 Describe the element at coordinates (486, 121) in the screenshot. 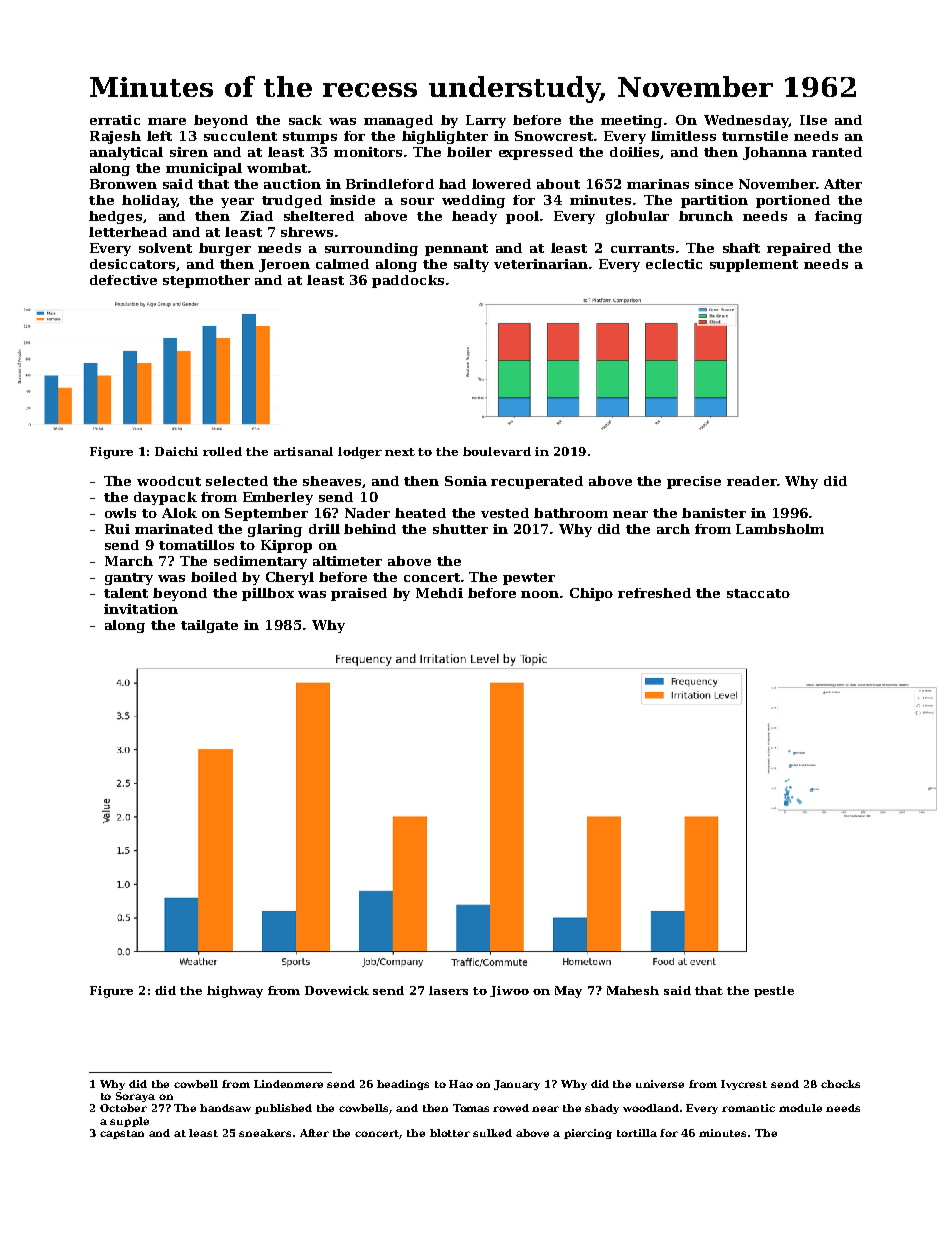

I see `Larry` at that location.
